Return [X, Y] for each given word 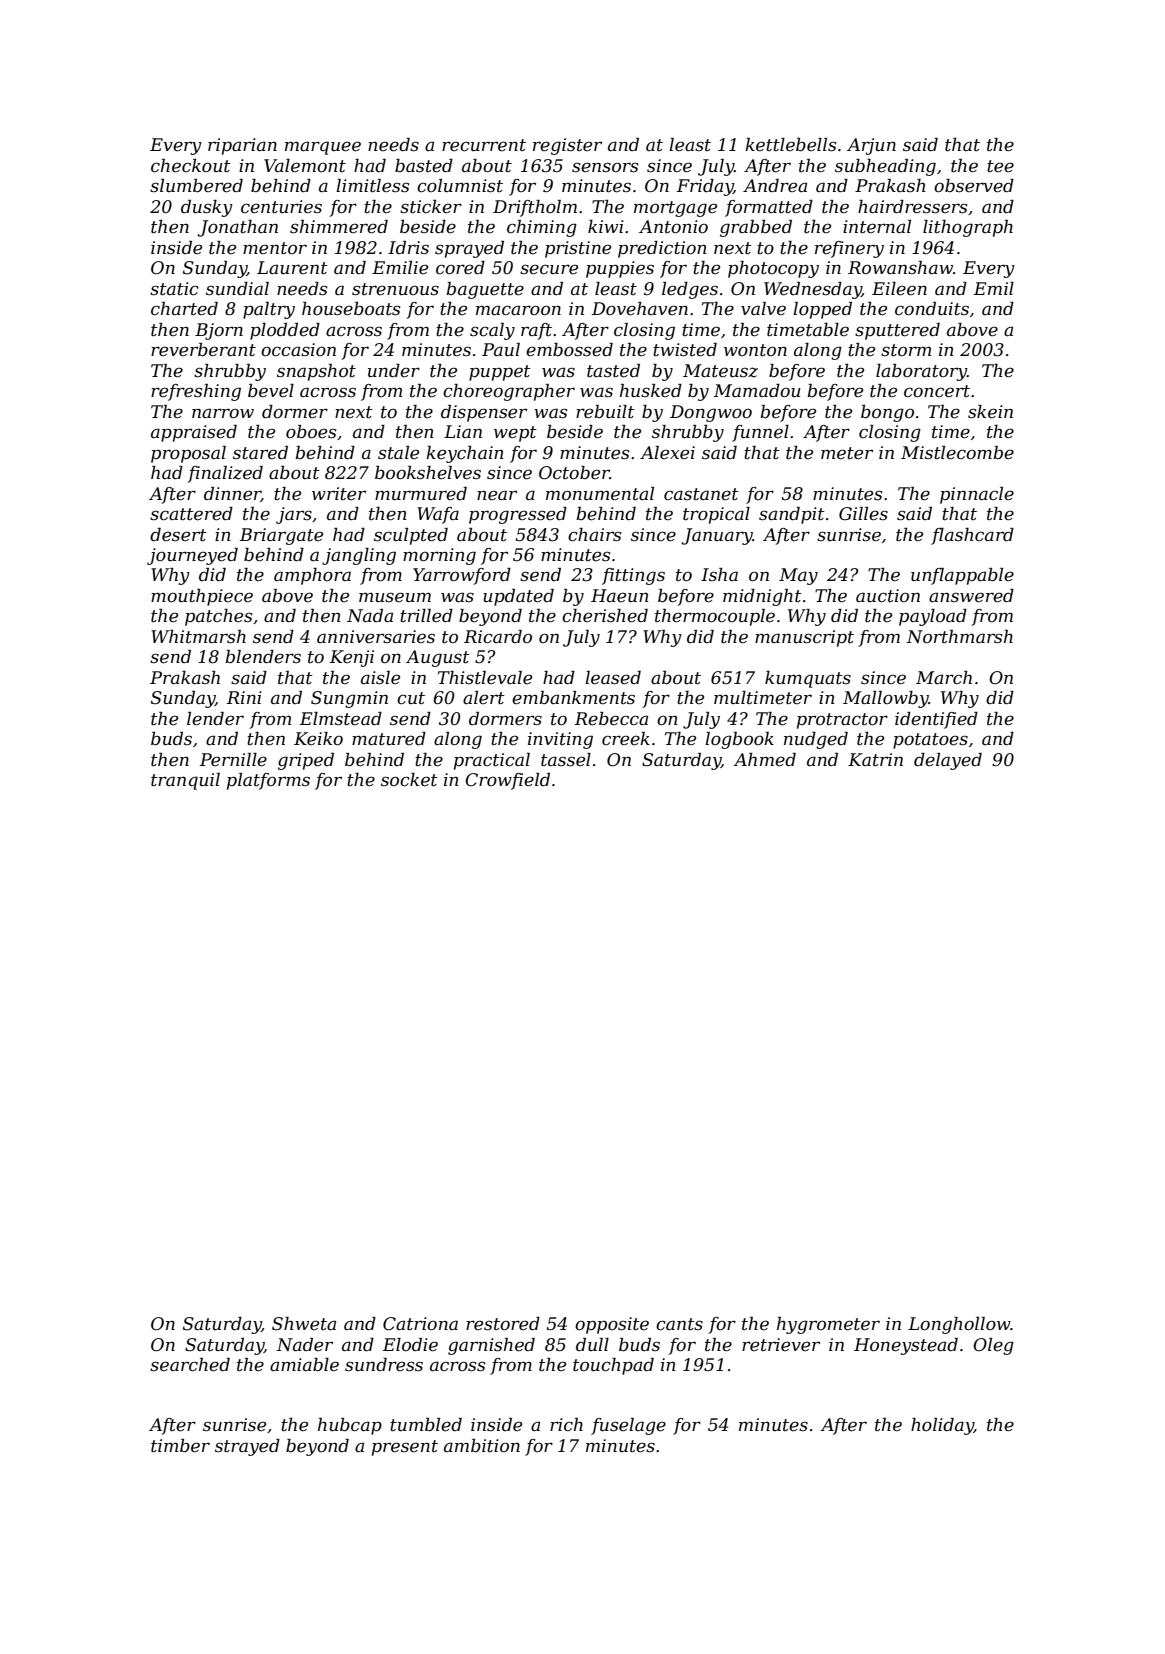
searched [190, 1365]
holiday [942, 1426]
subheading [885, 167]
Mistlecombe [957, 453]
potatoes [930, 741]
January [717, 536]
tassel [566, 760]
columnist [460, 186]
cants [679, 1324]
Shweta [304, 1324]
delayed [948, 761]
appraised [194, 433]
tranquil [185, 781]
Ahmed [764, 760]
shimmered [339, 227]
